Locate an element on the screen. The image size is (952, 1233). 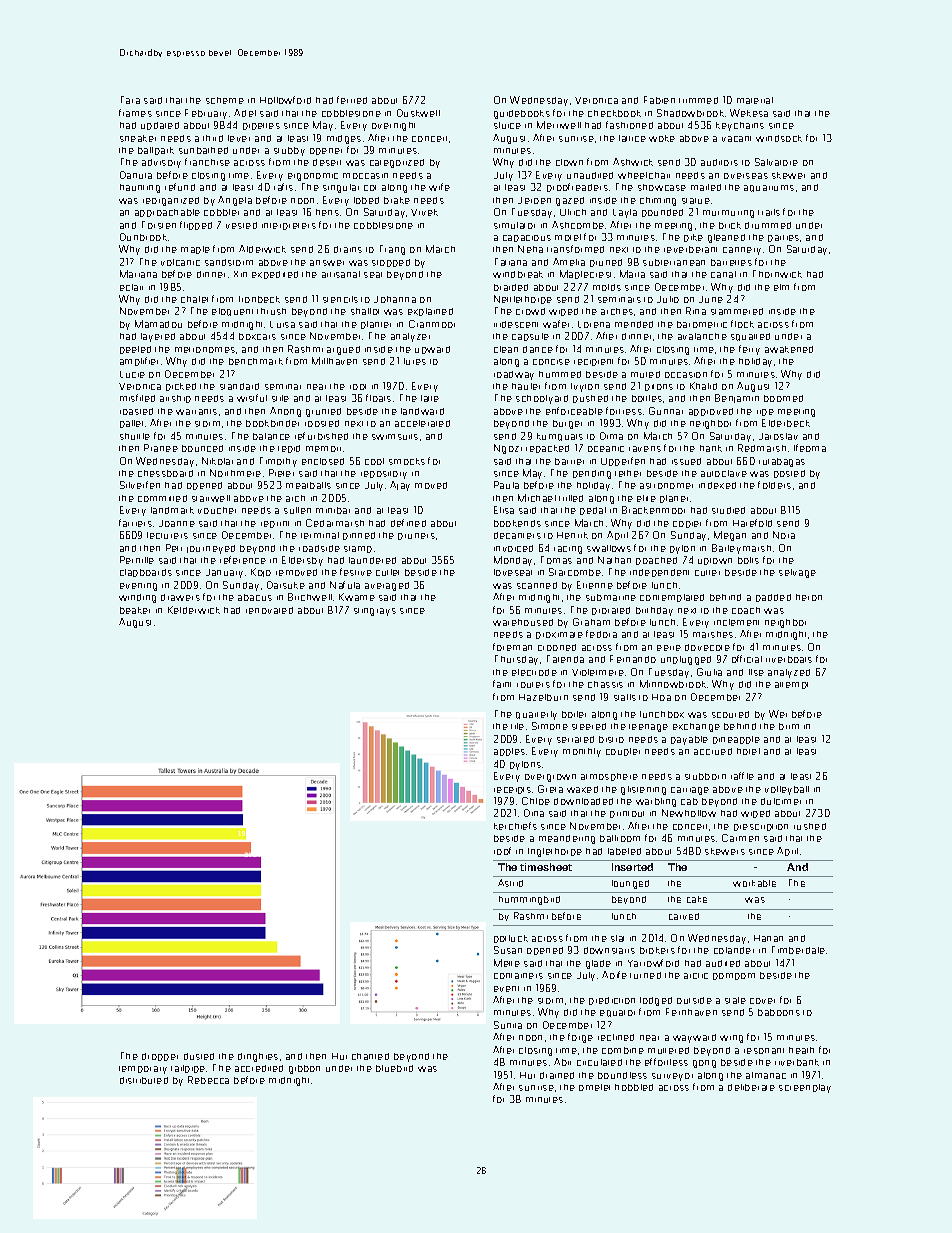
avalanche is located at coordinates (702, 336).
